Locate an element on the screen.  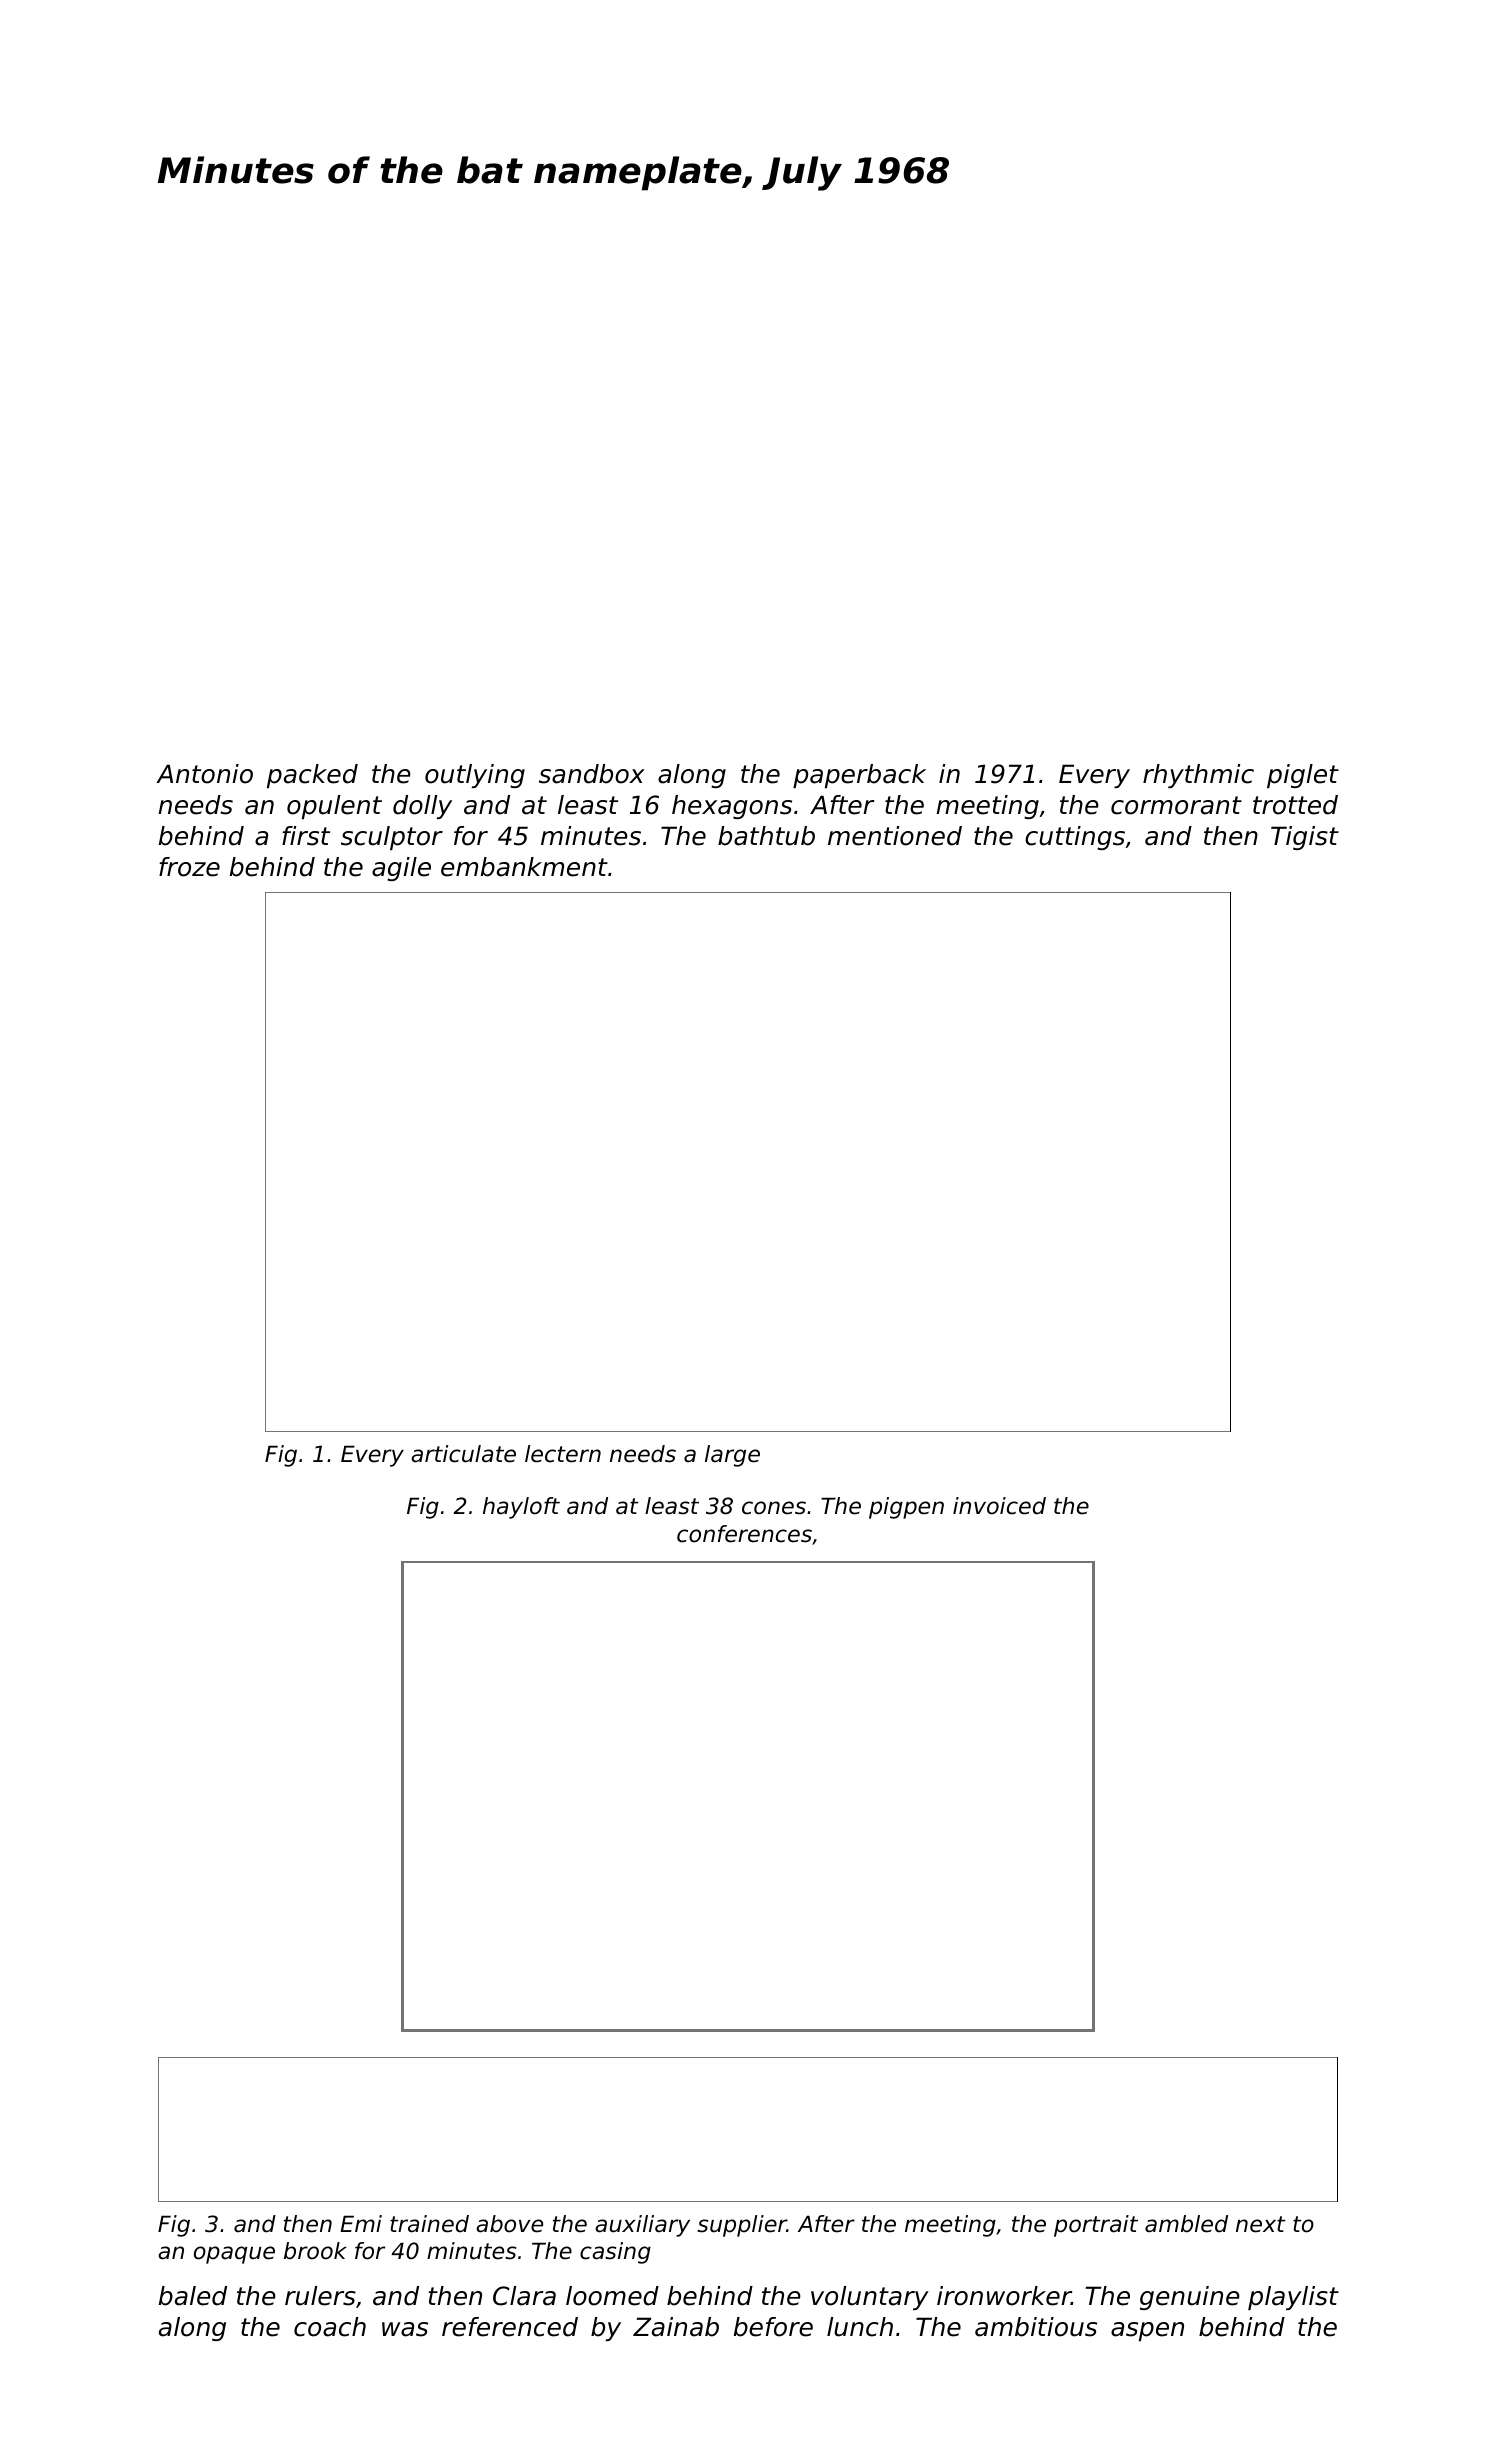
froze is located at coordinates (189, 867).
